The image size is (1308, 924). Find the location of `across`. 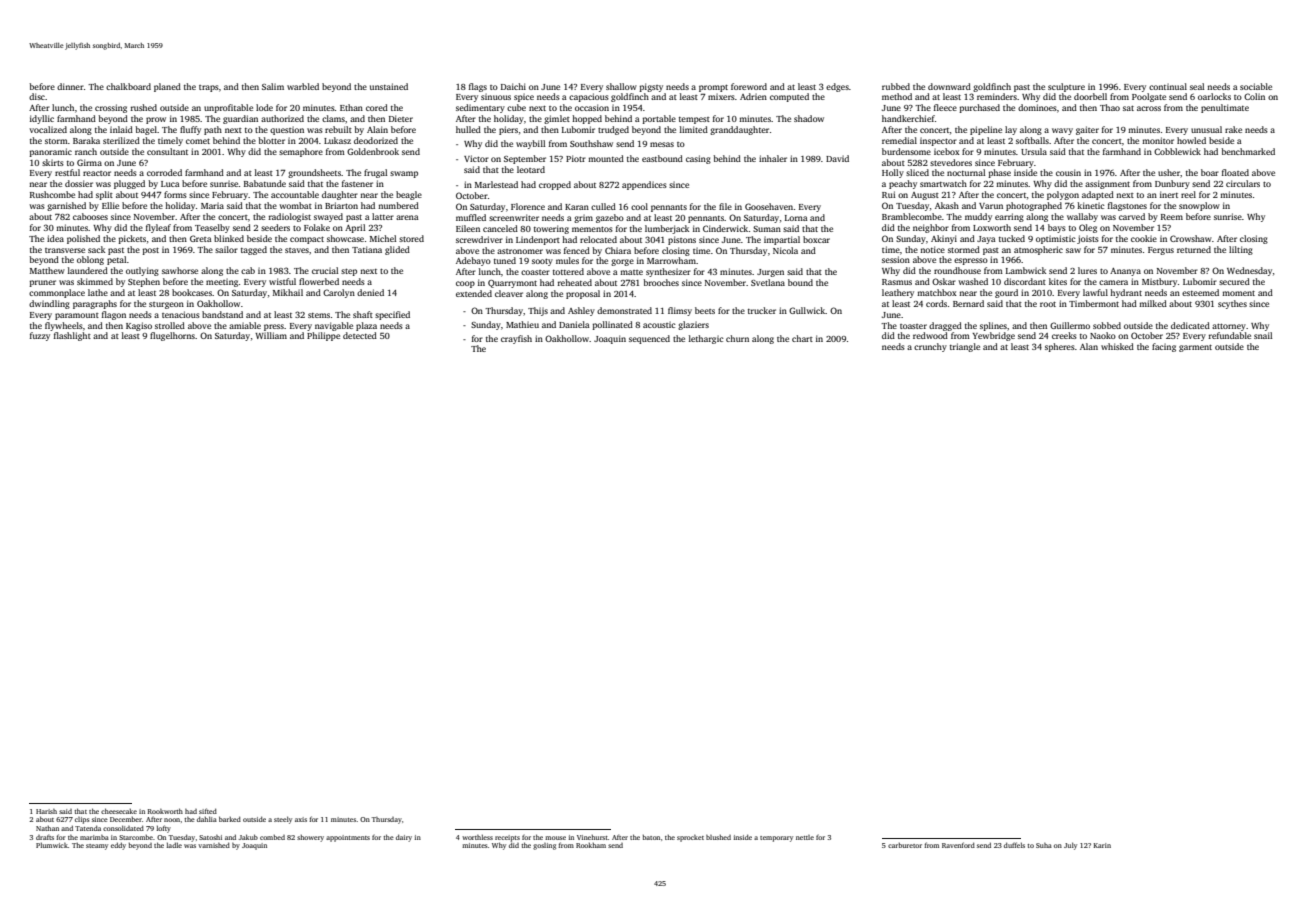

across is located at coordinates (1149, 108).
